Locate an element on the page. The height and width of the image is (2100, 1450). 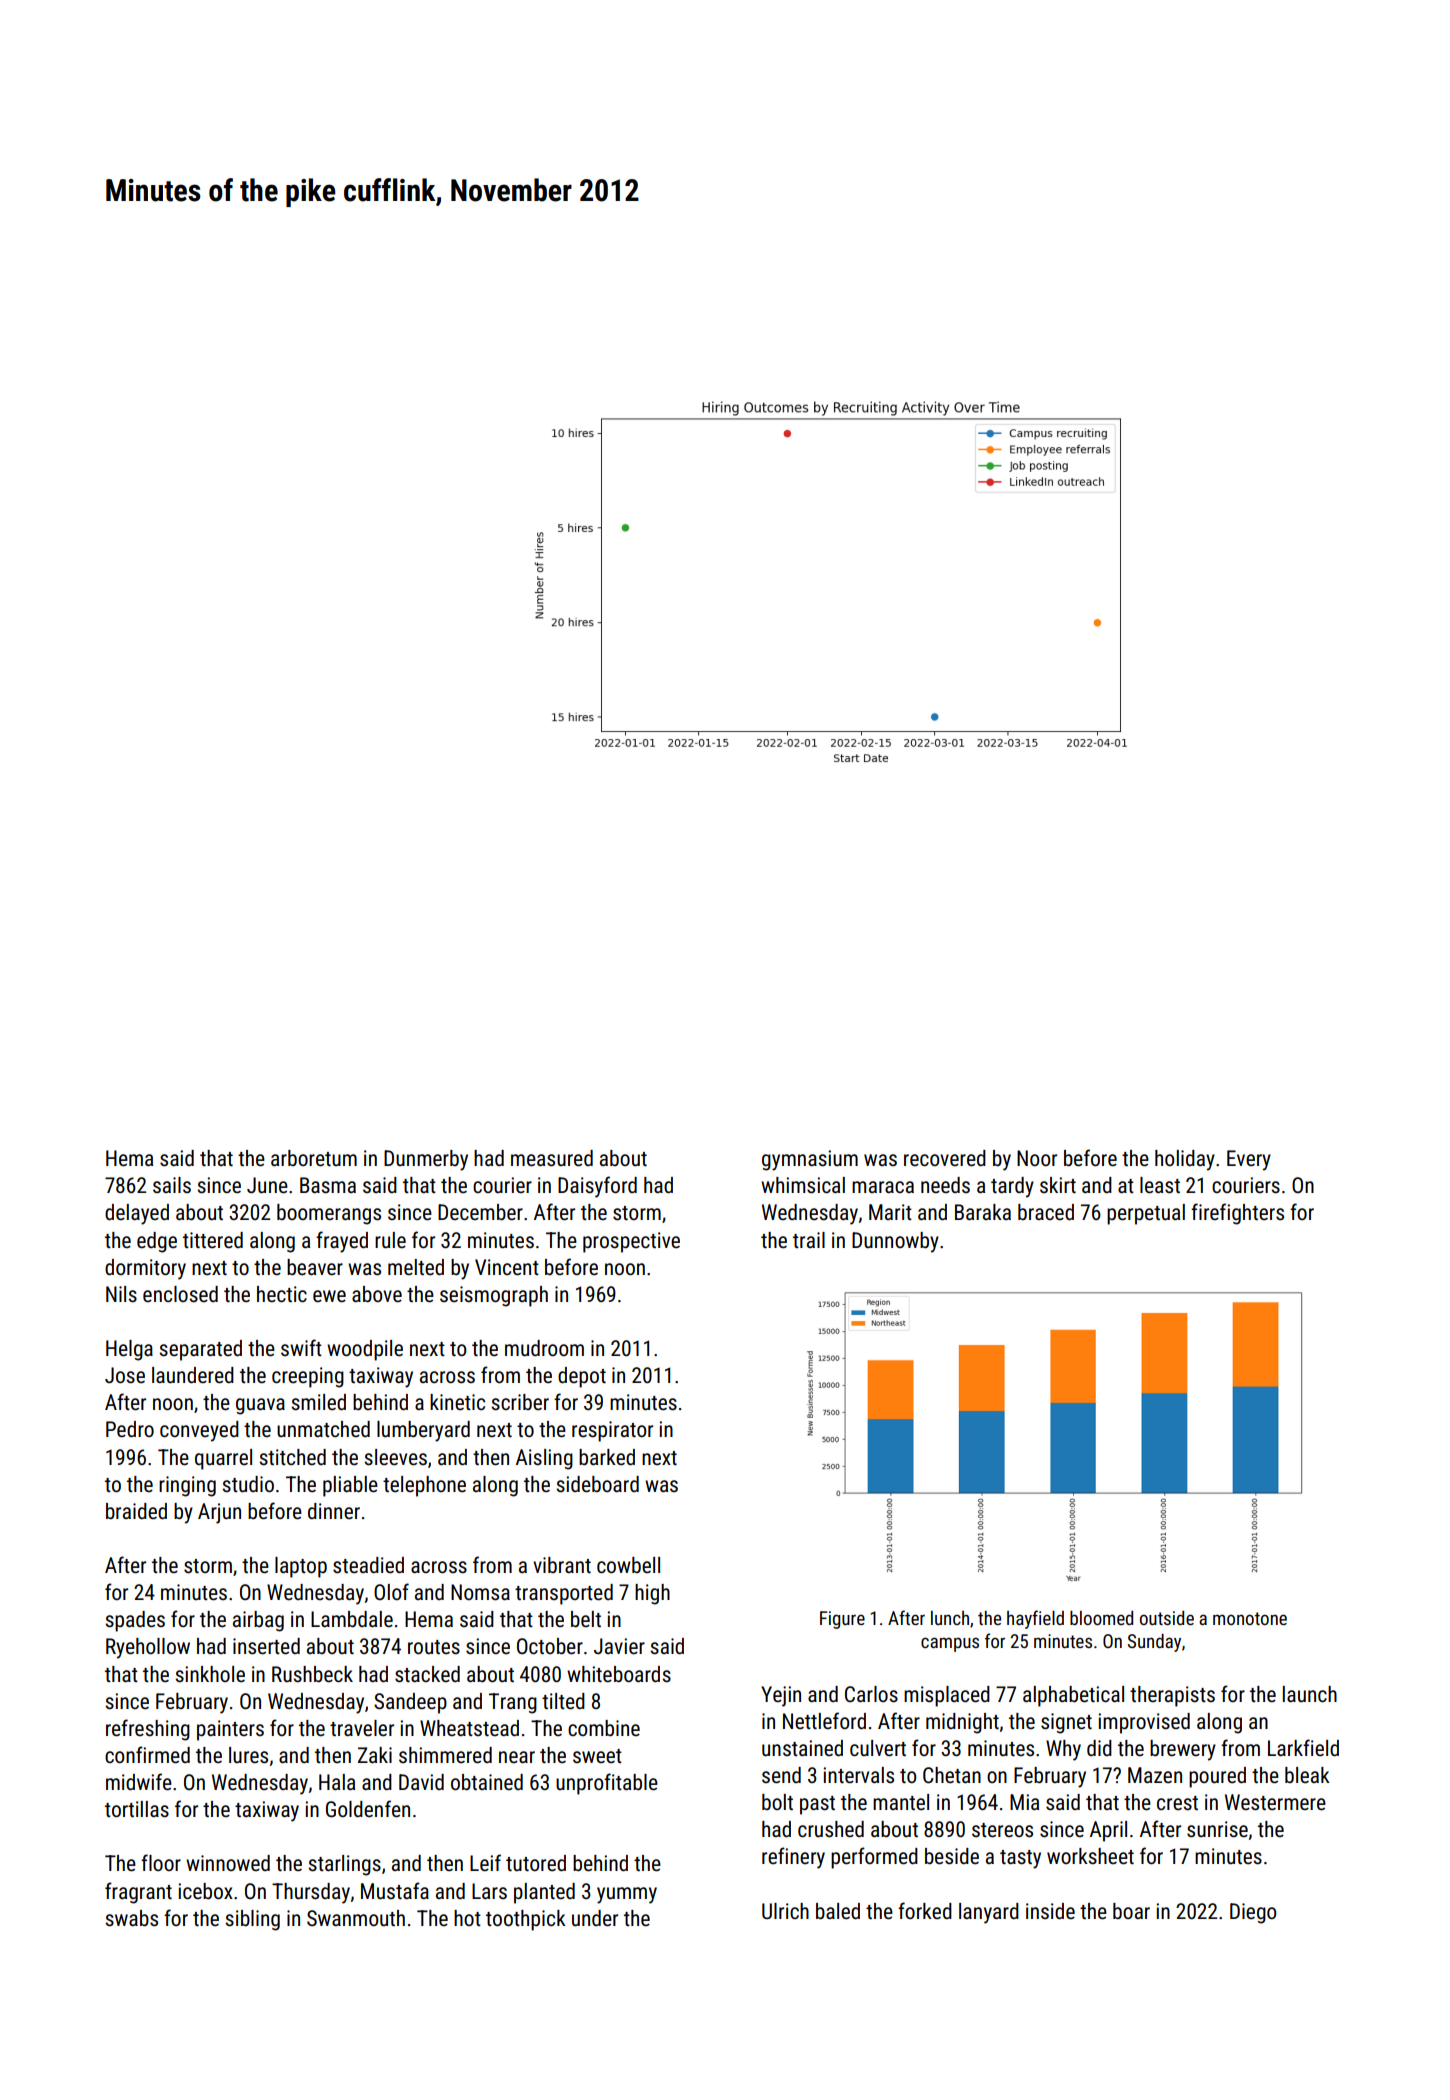
launch is located at coordinates (1310, 1694).
